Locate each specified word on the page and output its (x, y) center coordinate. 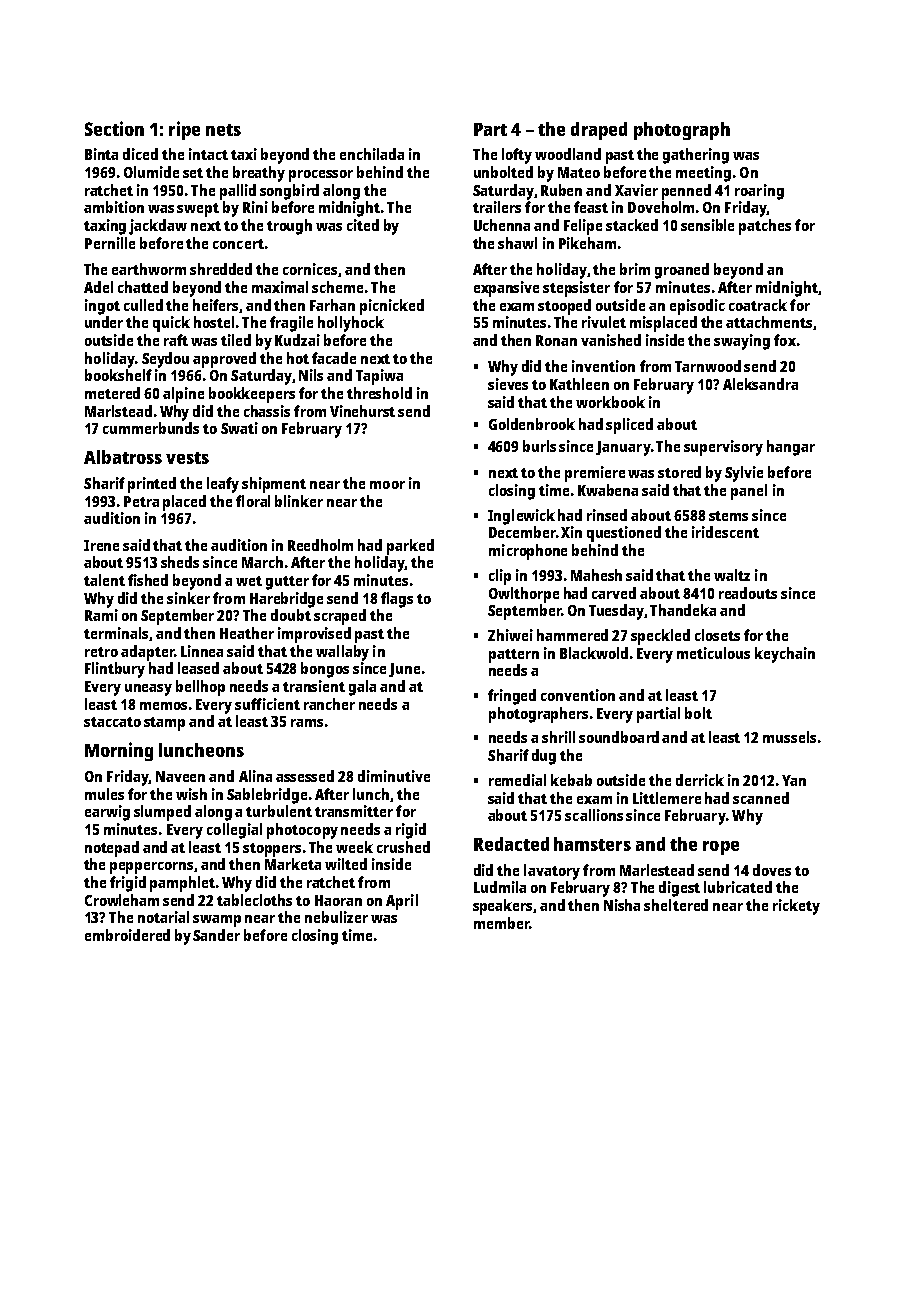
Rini (255, 207)
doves (772, 870)
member (501, 923)
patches (765, 227)
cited (363, 225)
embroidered (127, 935)
